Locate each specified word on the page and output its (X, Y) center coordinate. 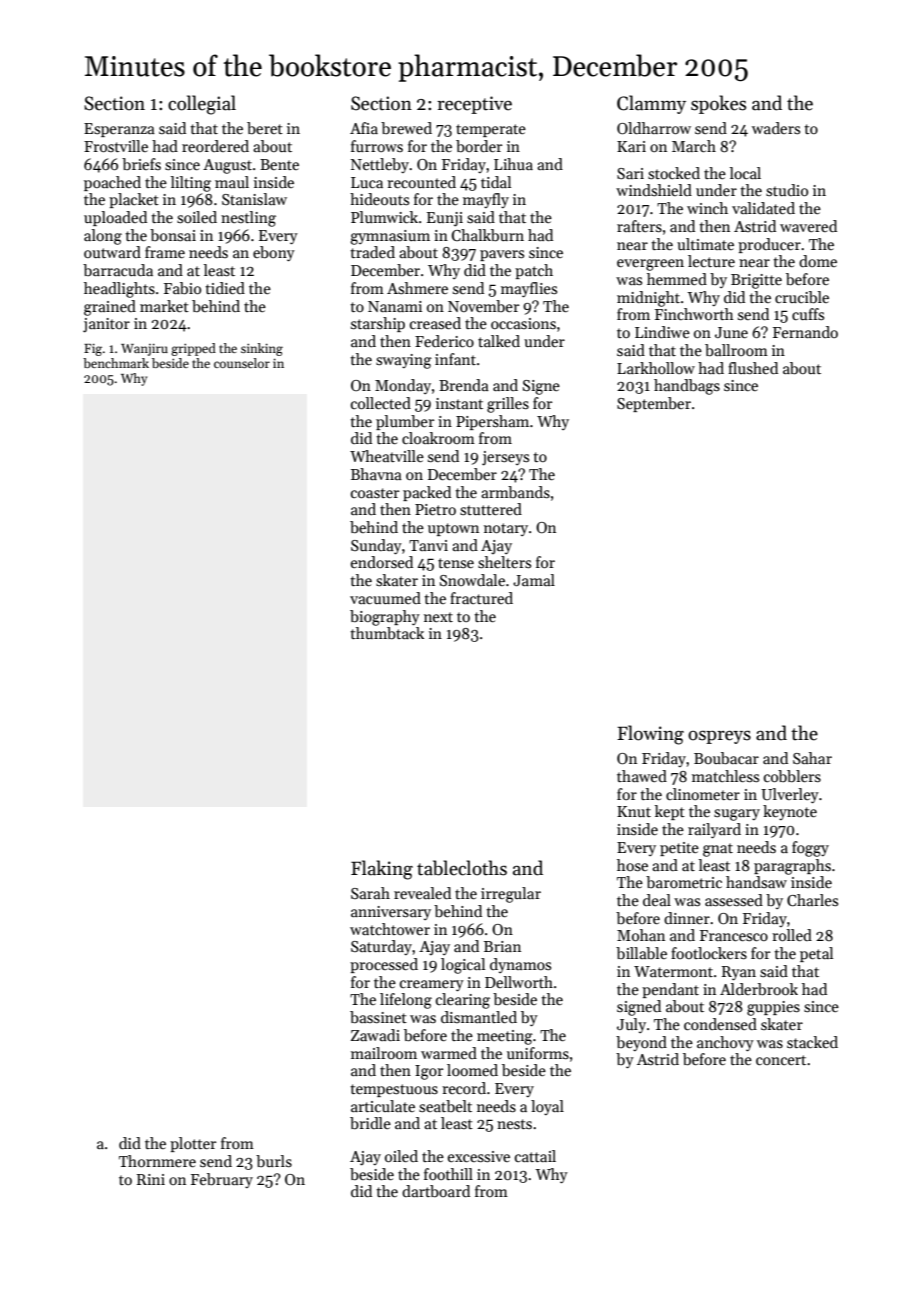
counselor (242, 363)
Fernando (805, 332)
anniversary (391, 913)
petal (816, 954)
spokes (718, 104)
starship (378, 324)
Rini (151, 1179)
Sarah (370, 893)
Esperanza (119, 130)
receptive (474, 105)
